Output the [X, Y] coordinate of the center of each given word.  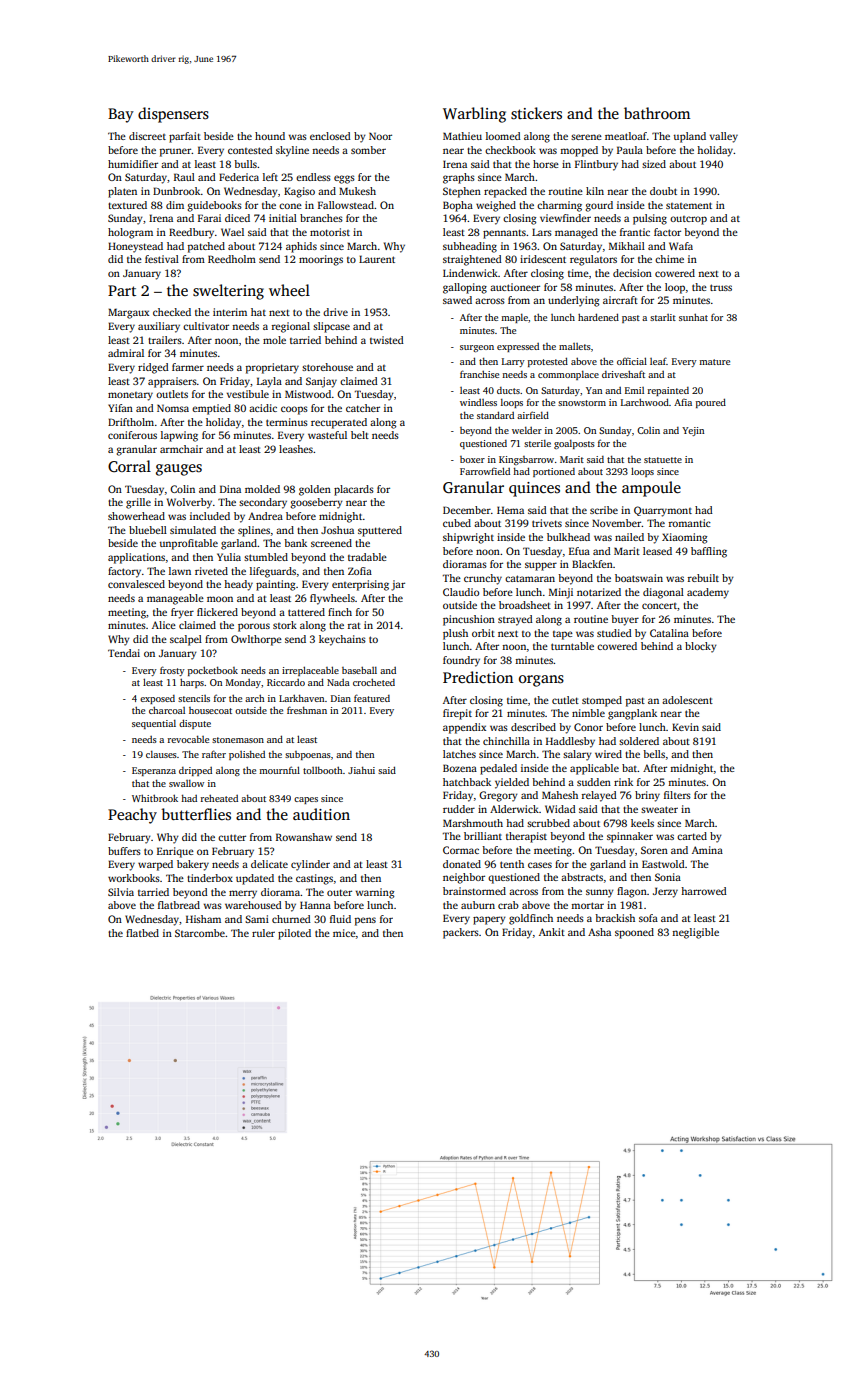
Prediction [478, 677]
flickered [217, 612]
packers [461, 933]
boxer [472, 459]
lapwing [179, 436]
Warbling [474, 115]
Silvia [121, 892]
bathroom [657, 113]
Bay [121, 115]
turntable [572, 646]
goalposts [574, 444]
